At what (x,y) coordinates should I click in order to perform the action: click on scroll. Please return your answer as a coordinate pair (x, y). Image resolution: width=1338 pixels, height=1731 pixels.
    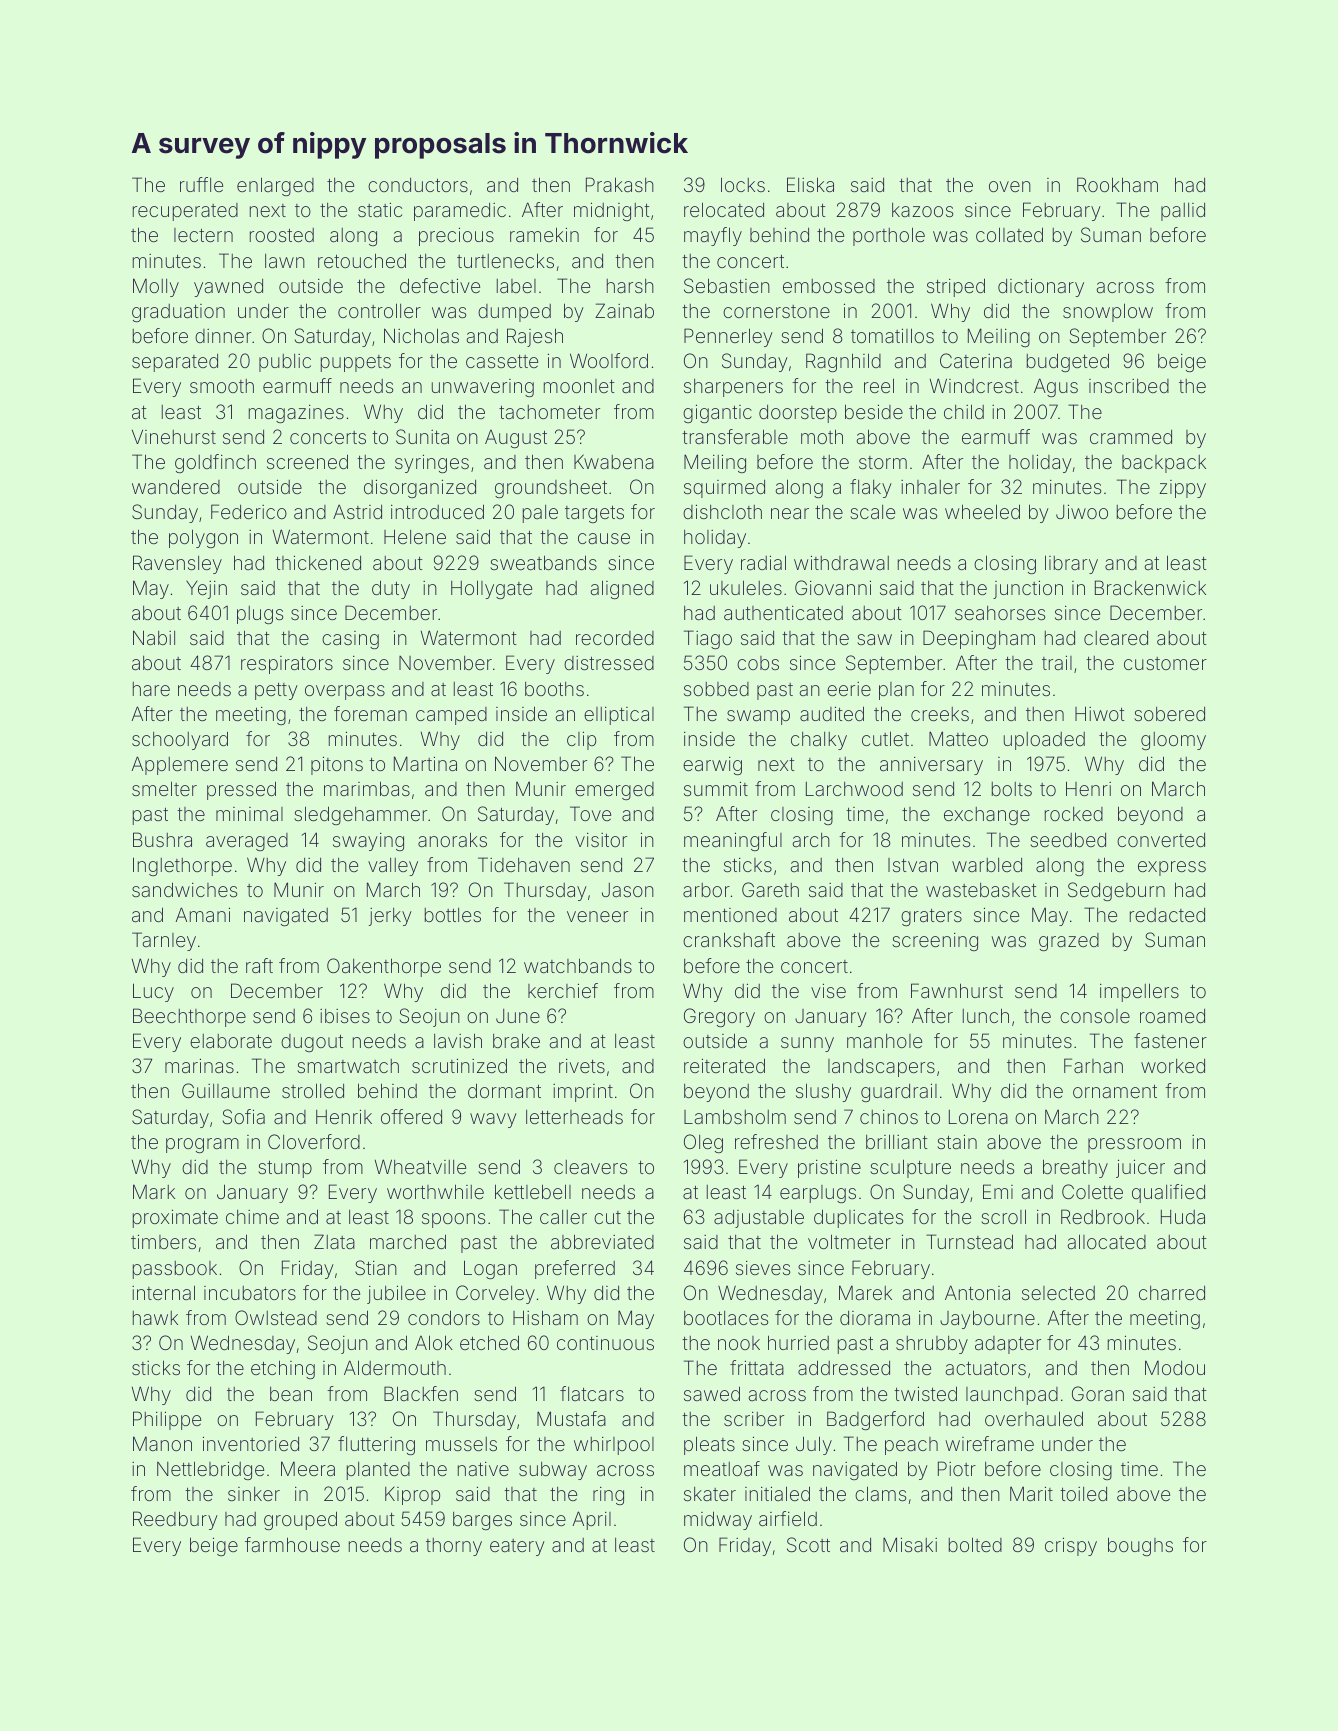
    Looking at the image, I should click on (1003, 1216).
